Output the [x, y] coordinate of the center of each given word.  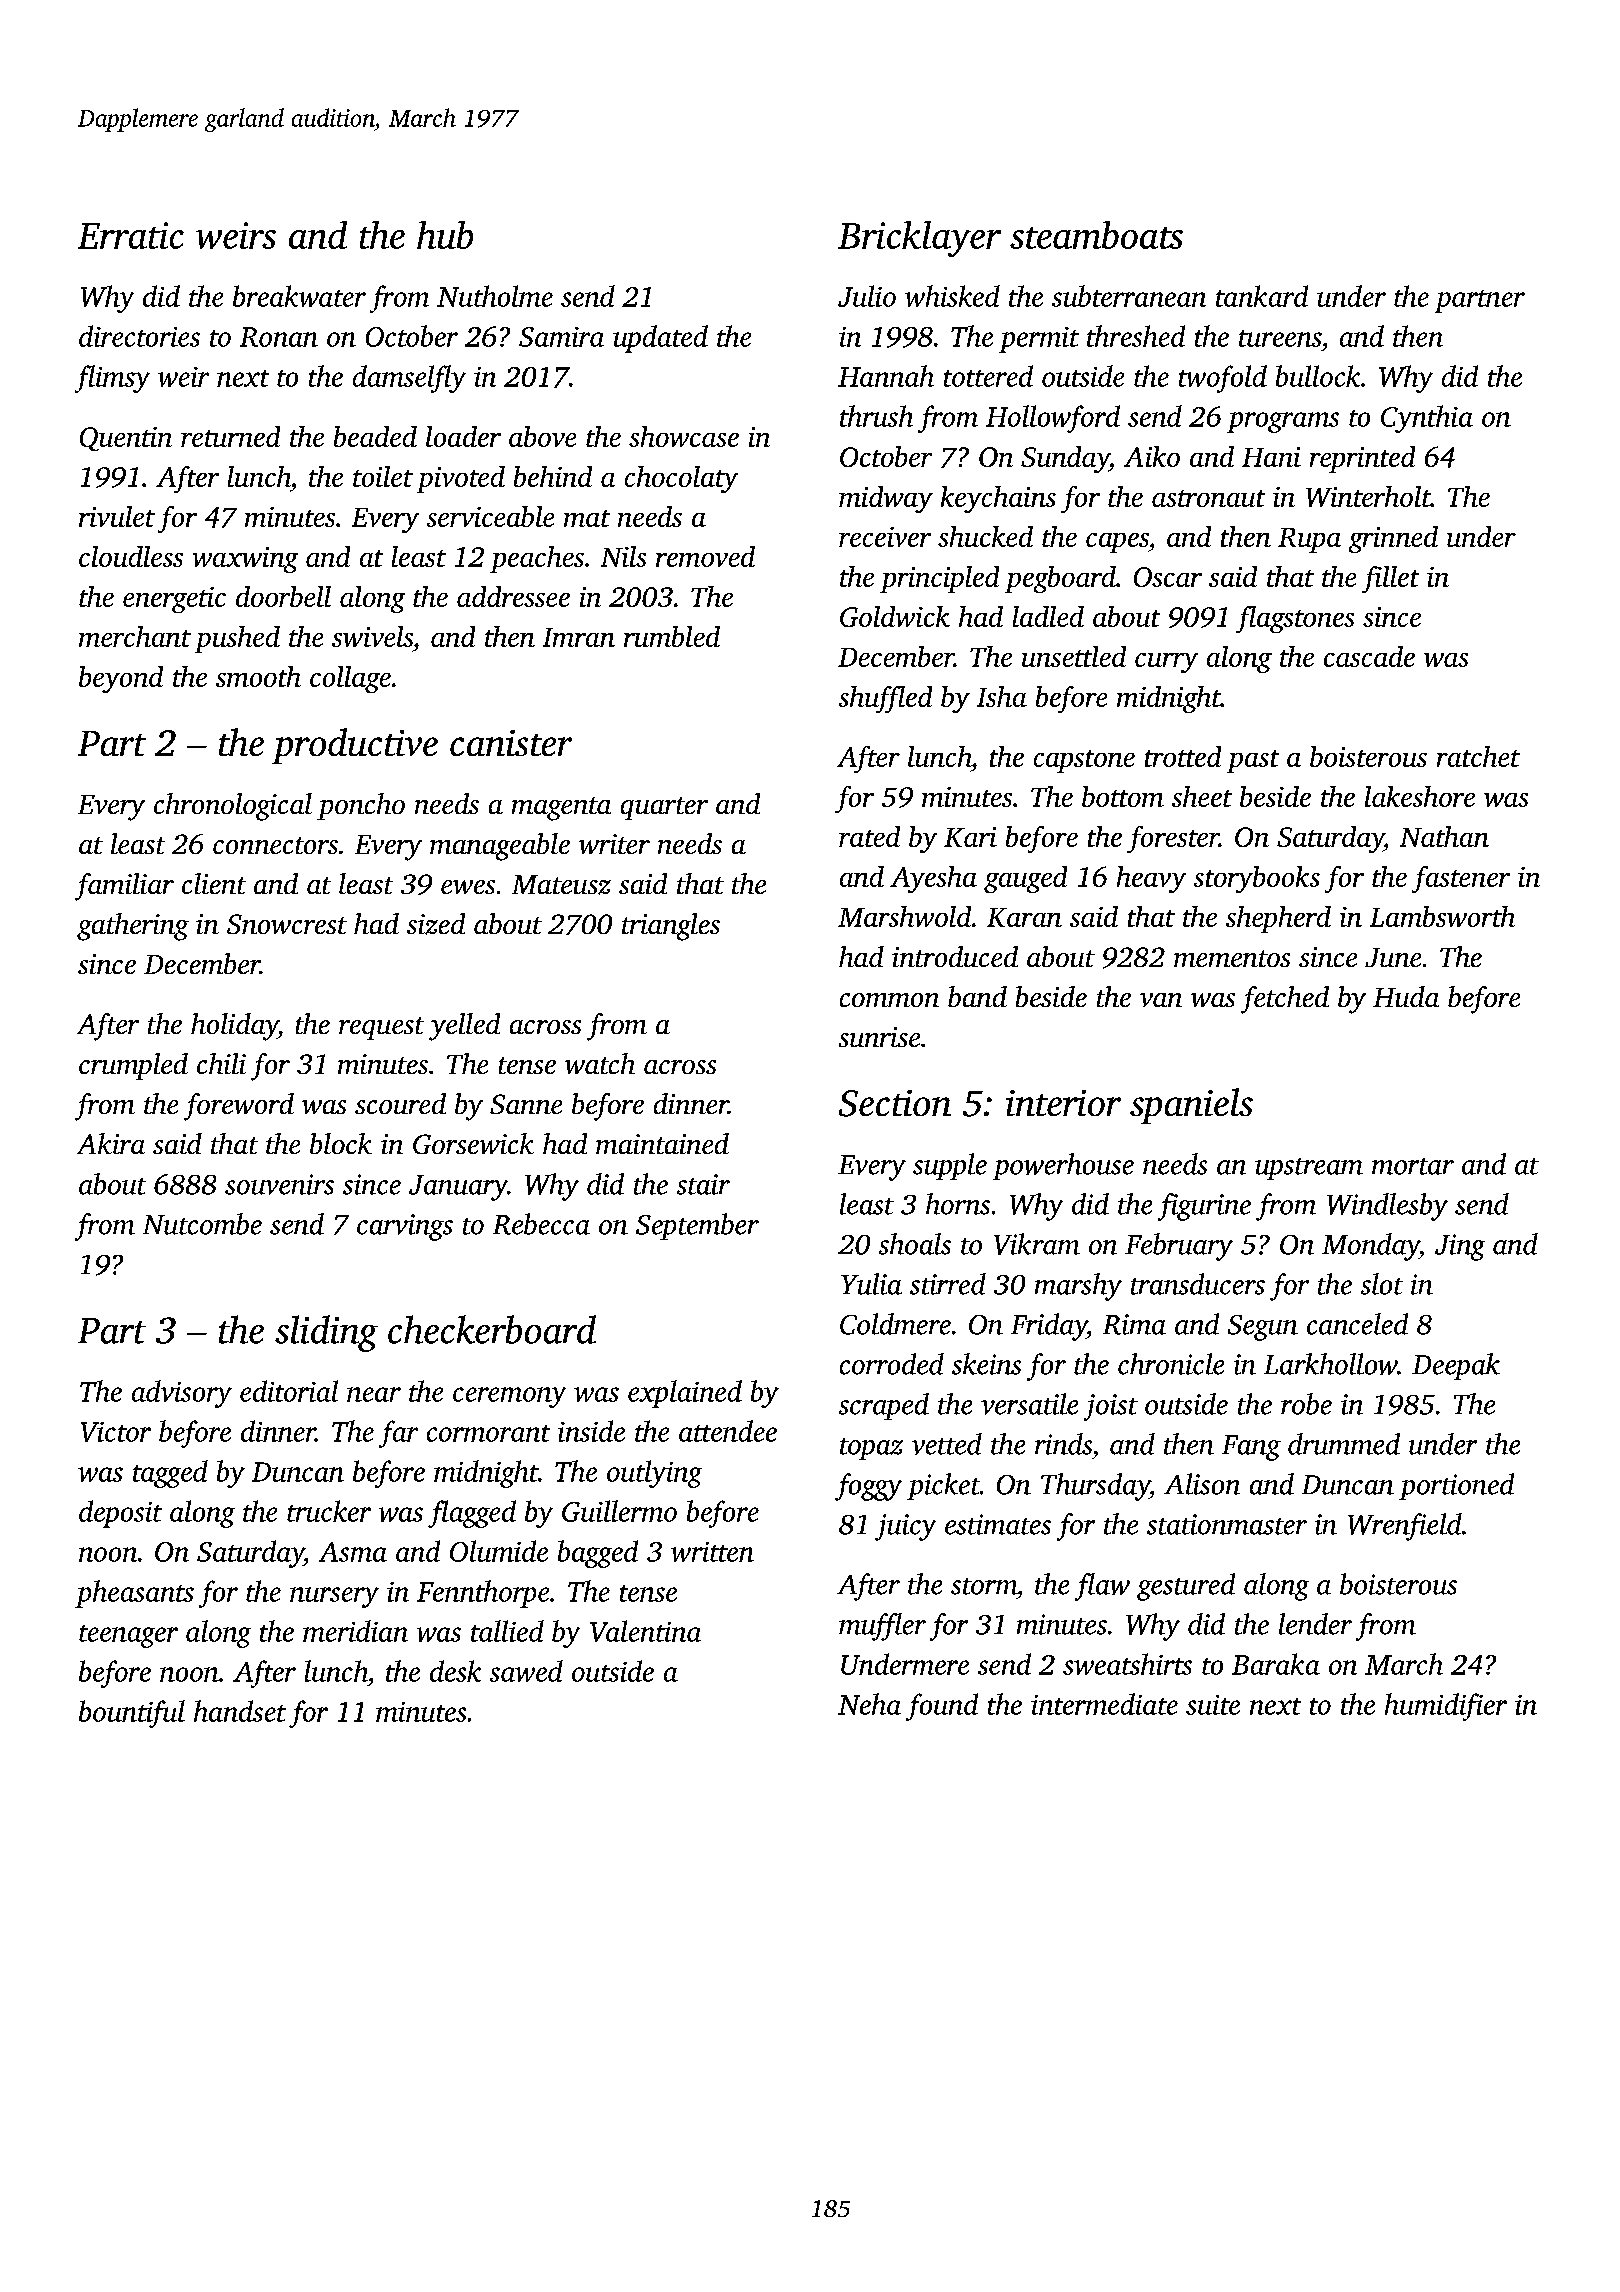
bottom [1123, 796]
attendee [728, 1431]
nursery [334, 1597]
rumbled [672, 636]
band [977, 996]
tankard [1262, 296]
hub [445, 235]
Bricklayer [919, 239]
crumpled [133, 1066]
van [1161, 1000]
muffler [882, 1627]
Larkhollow [1331, 1364]
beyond [121, 679]
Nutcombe [202, 1224]
